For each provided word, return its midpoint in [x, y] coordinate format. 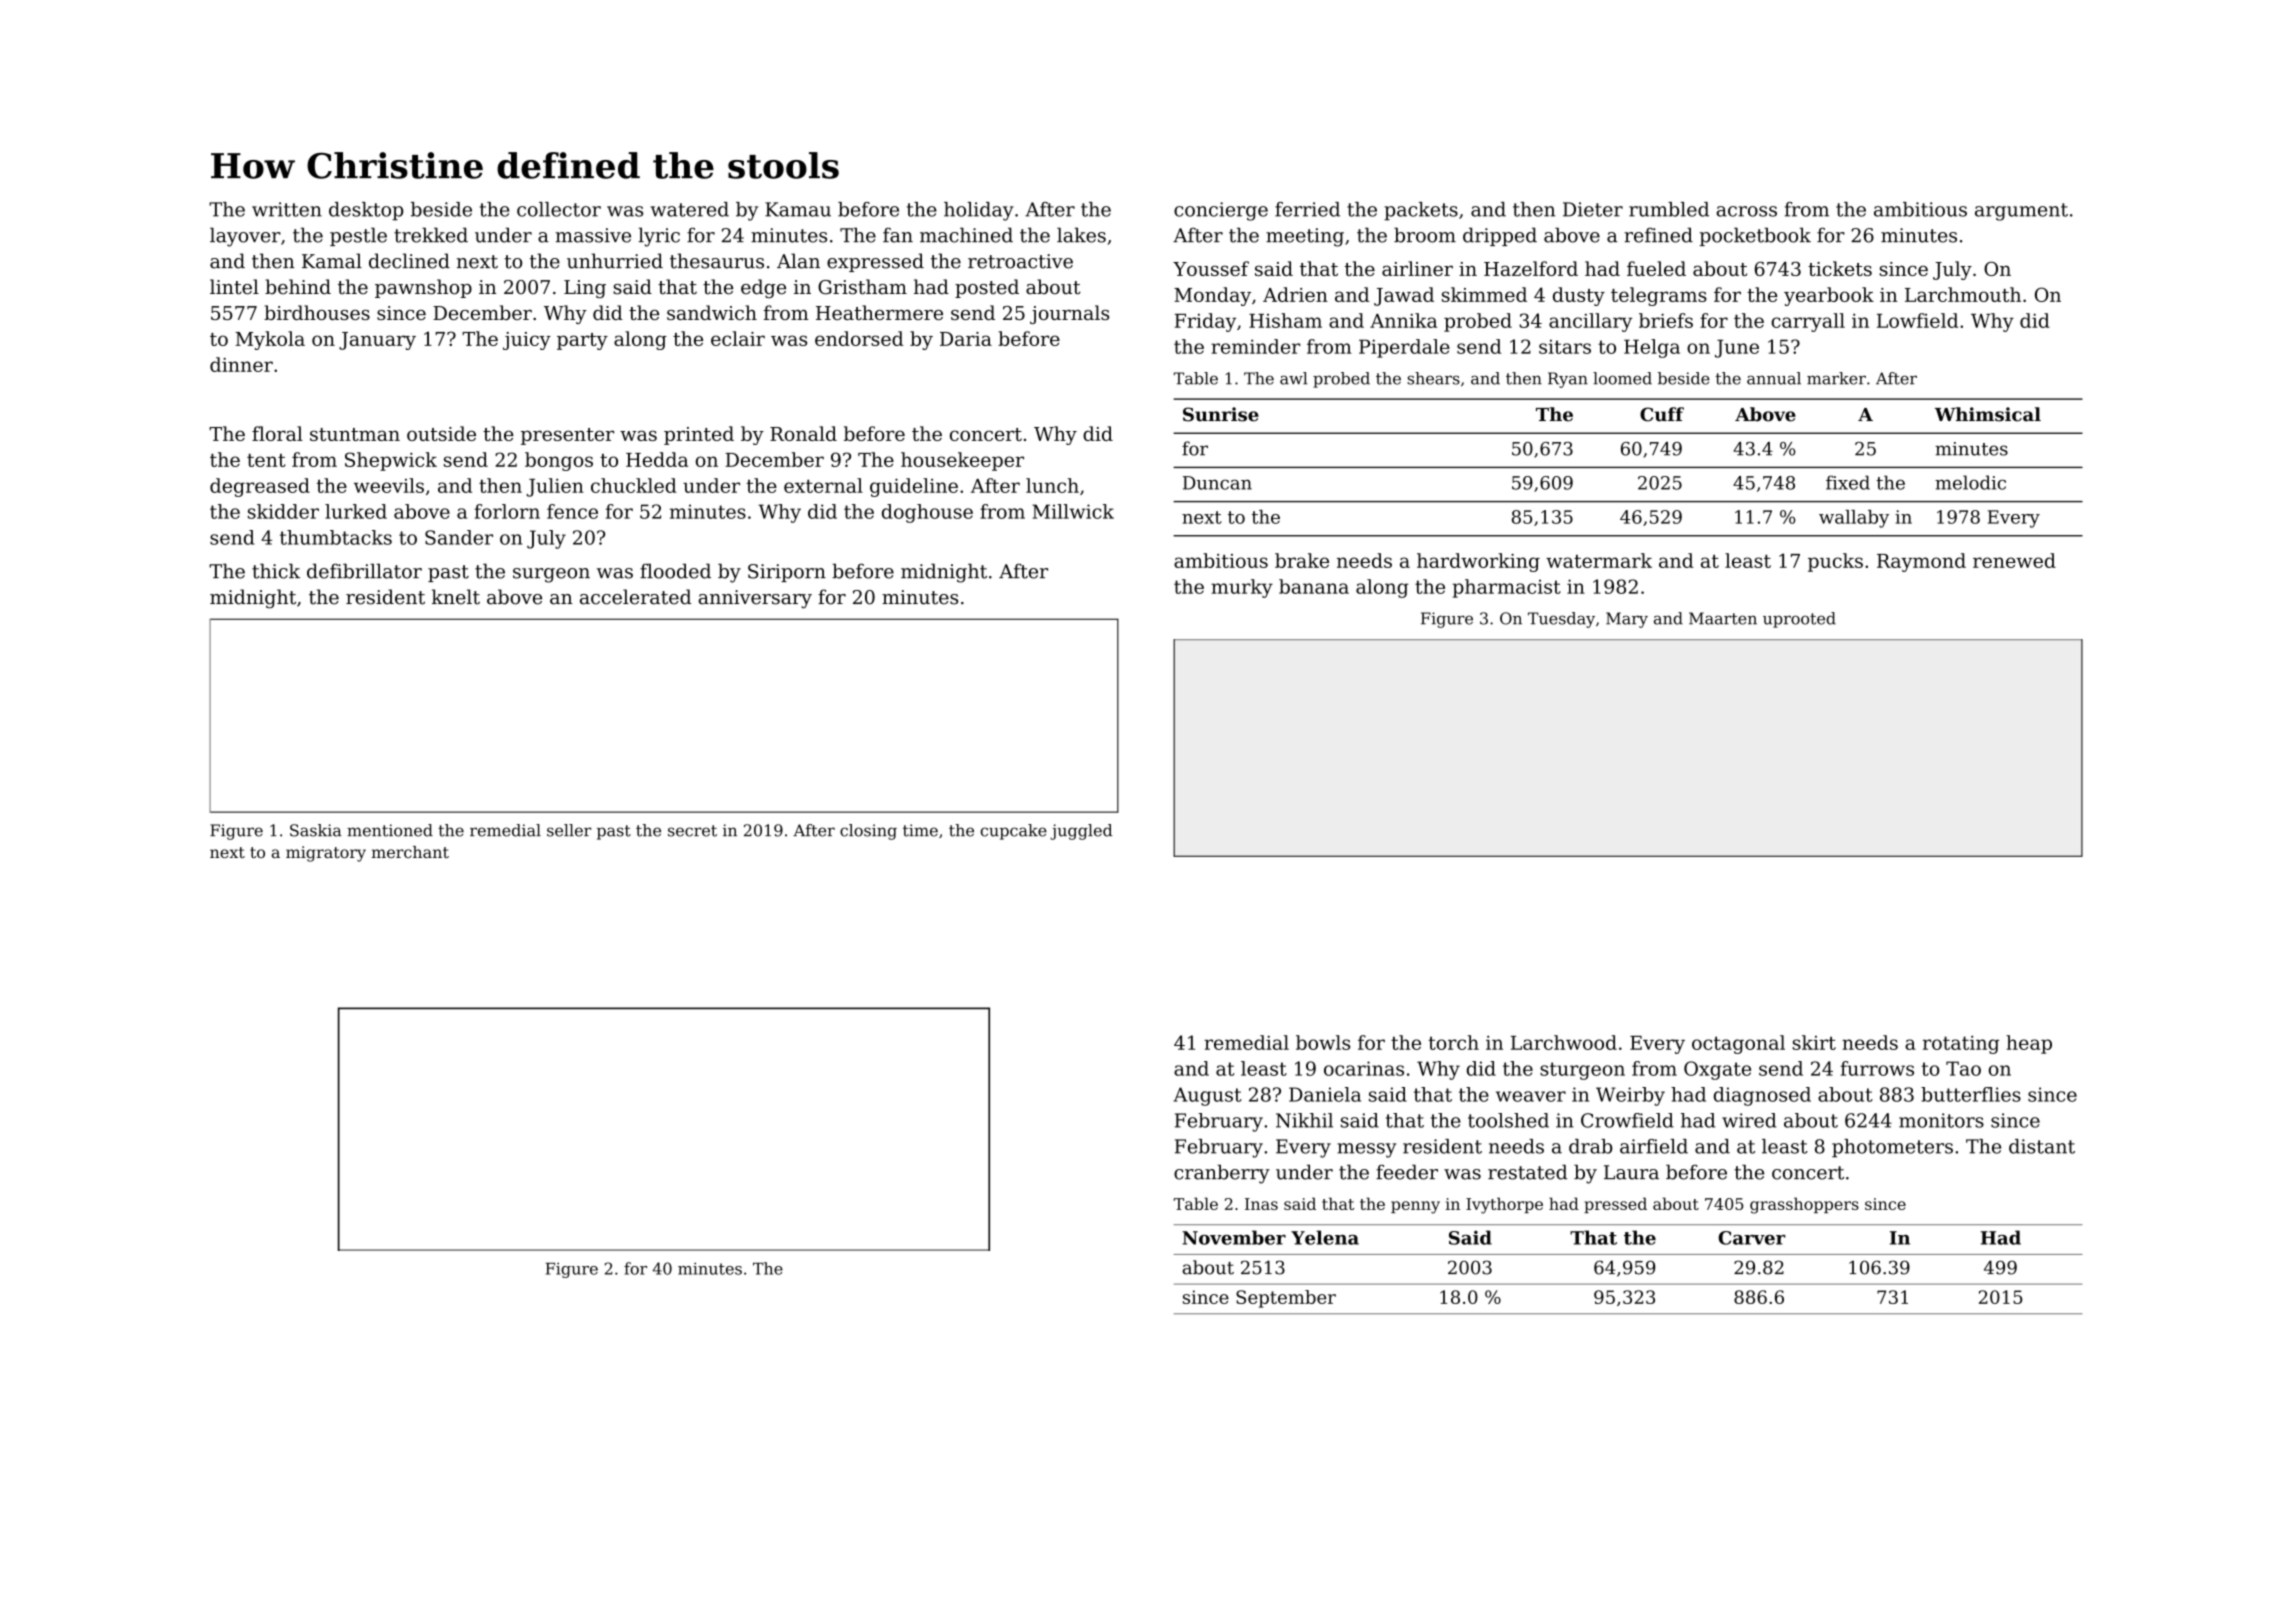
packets [1421, 211]
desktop [366, 211]
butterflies [1971, 1094]
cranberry [1222, 1174]
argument [2021, 212]
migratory [326, 854]
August [1208, 1096]
